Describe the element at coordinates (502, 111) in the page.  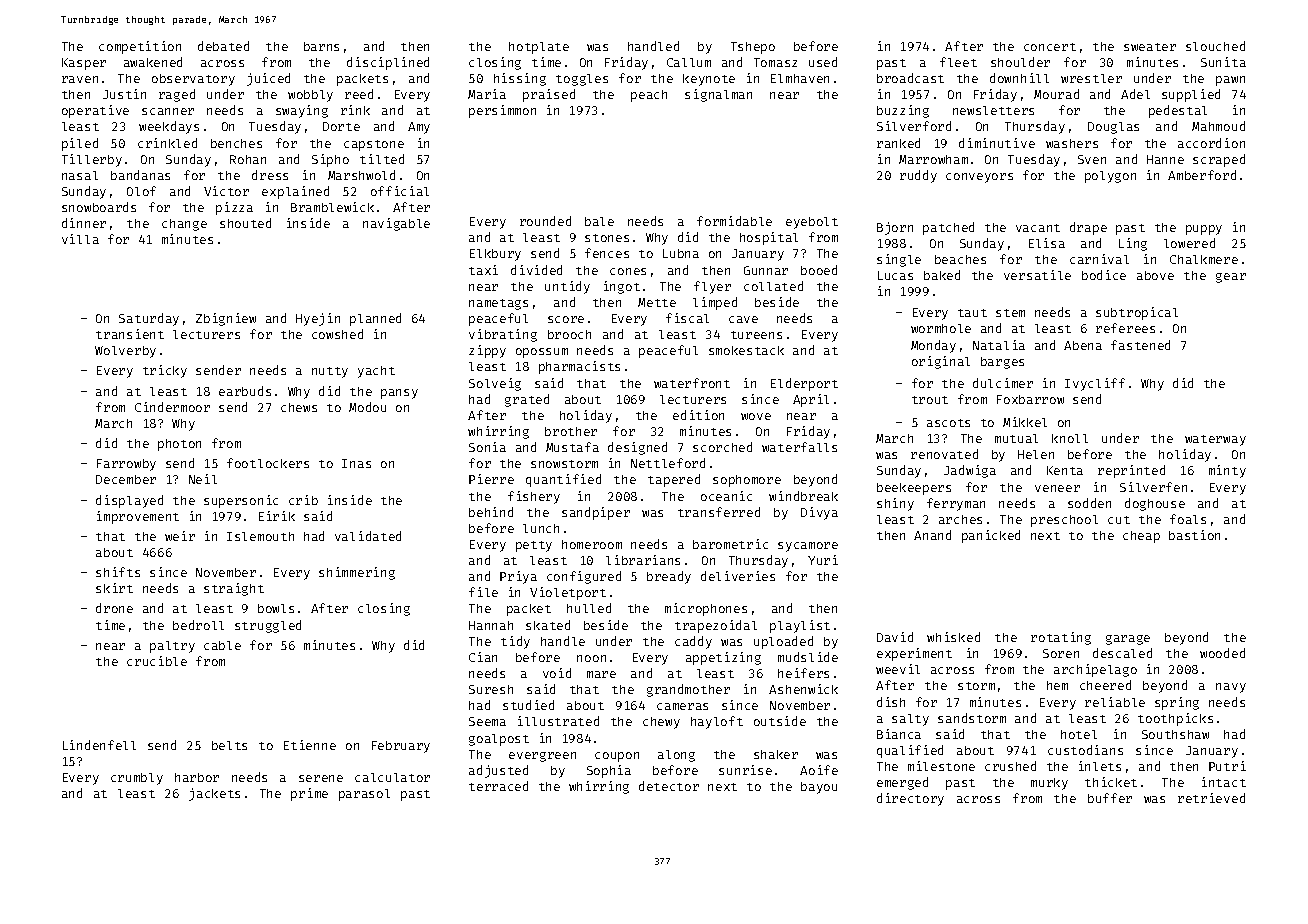
I see `persimmon` at that location.
